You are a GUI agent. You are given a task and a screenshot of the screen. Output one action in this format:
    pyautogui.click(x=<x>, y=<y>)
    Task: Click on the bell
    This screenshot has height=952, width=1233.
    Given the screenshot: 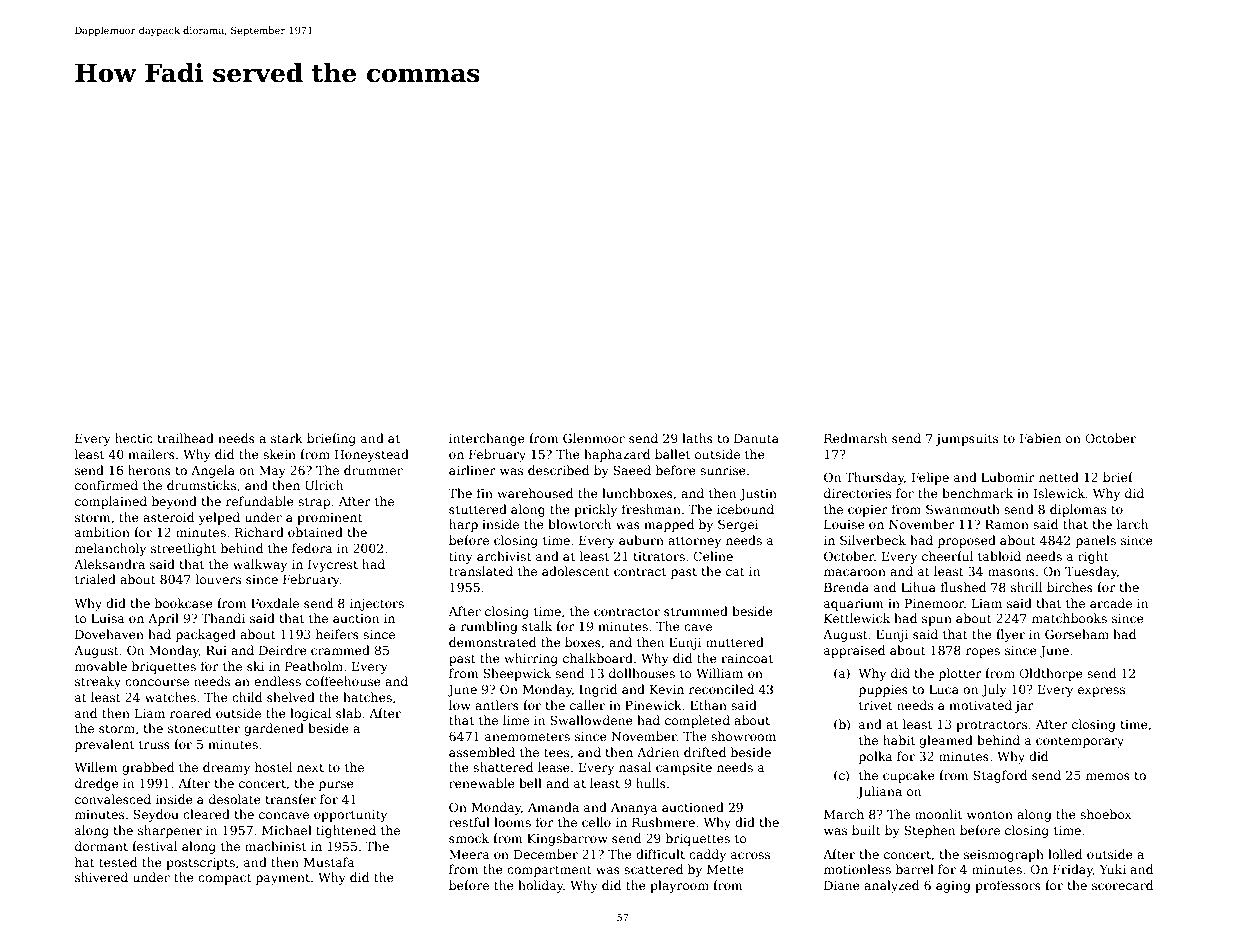 What is the action you would take?
    pyautogui.click(x=530, y=783)
